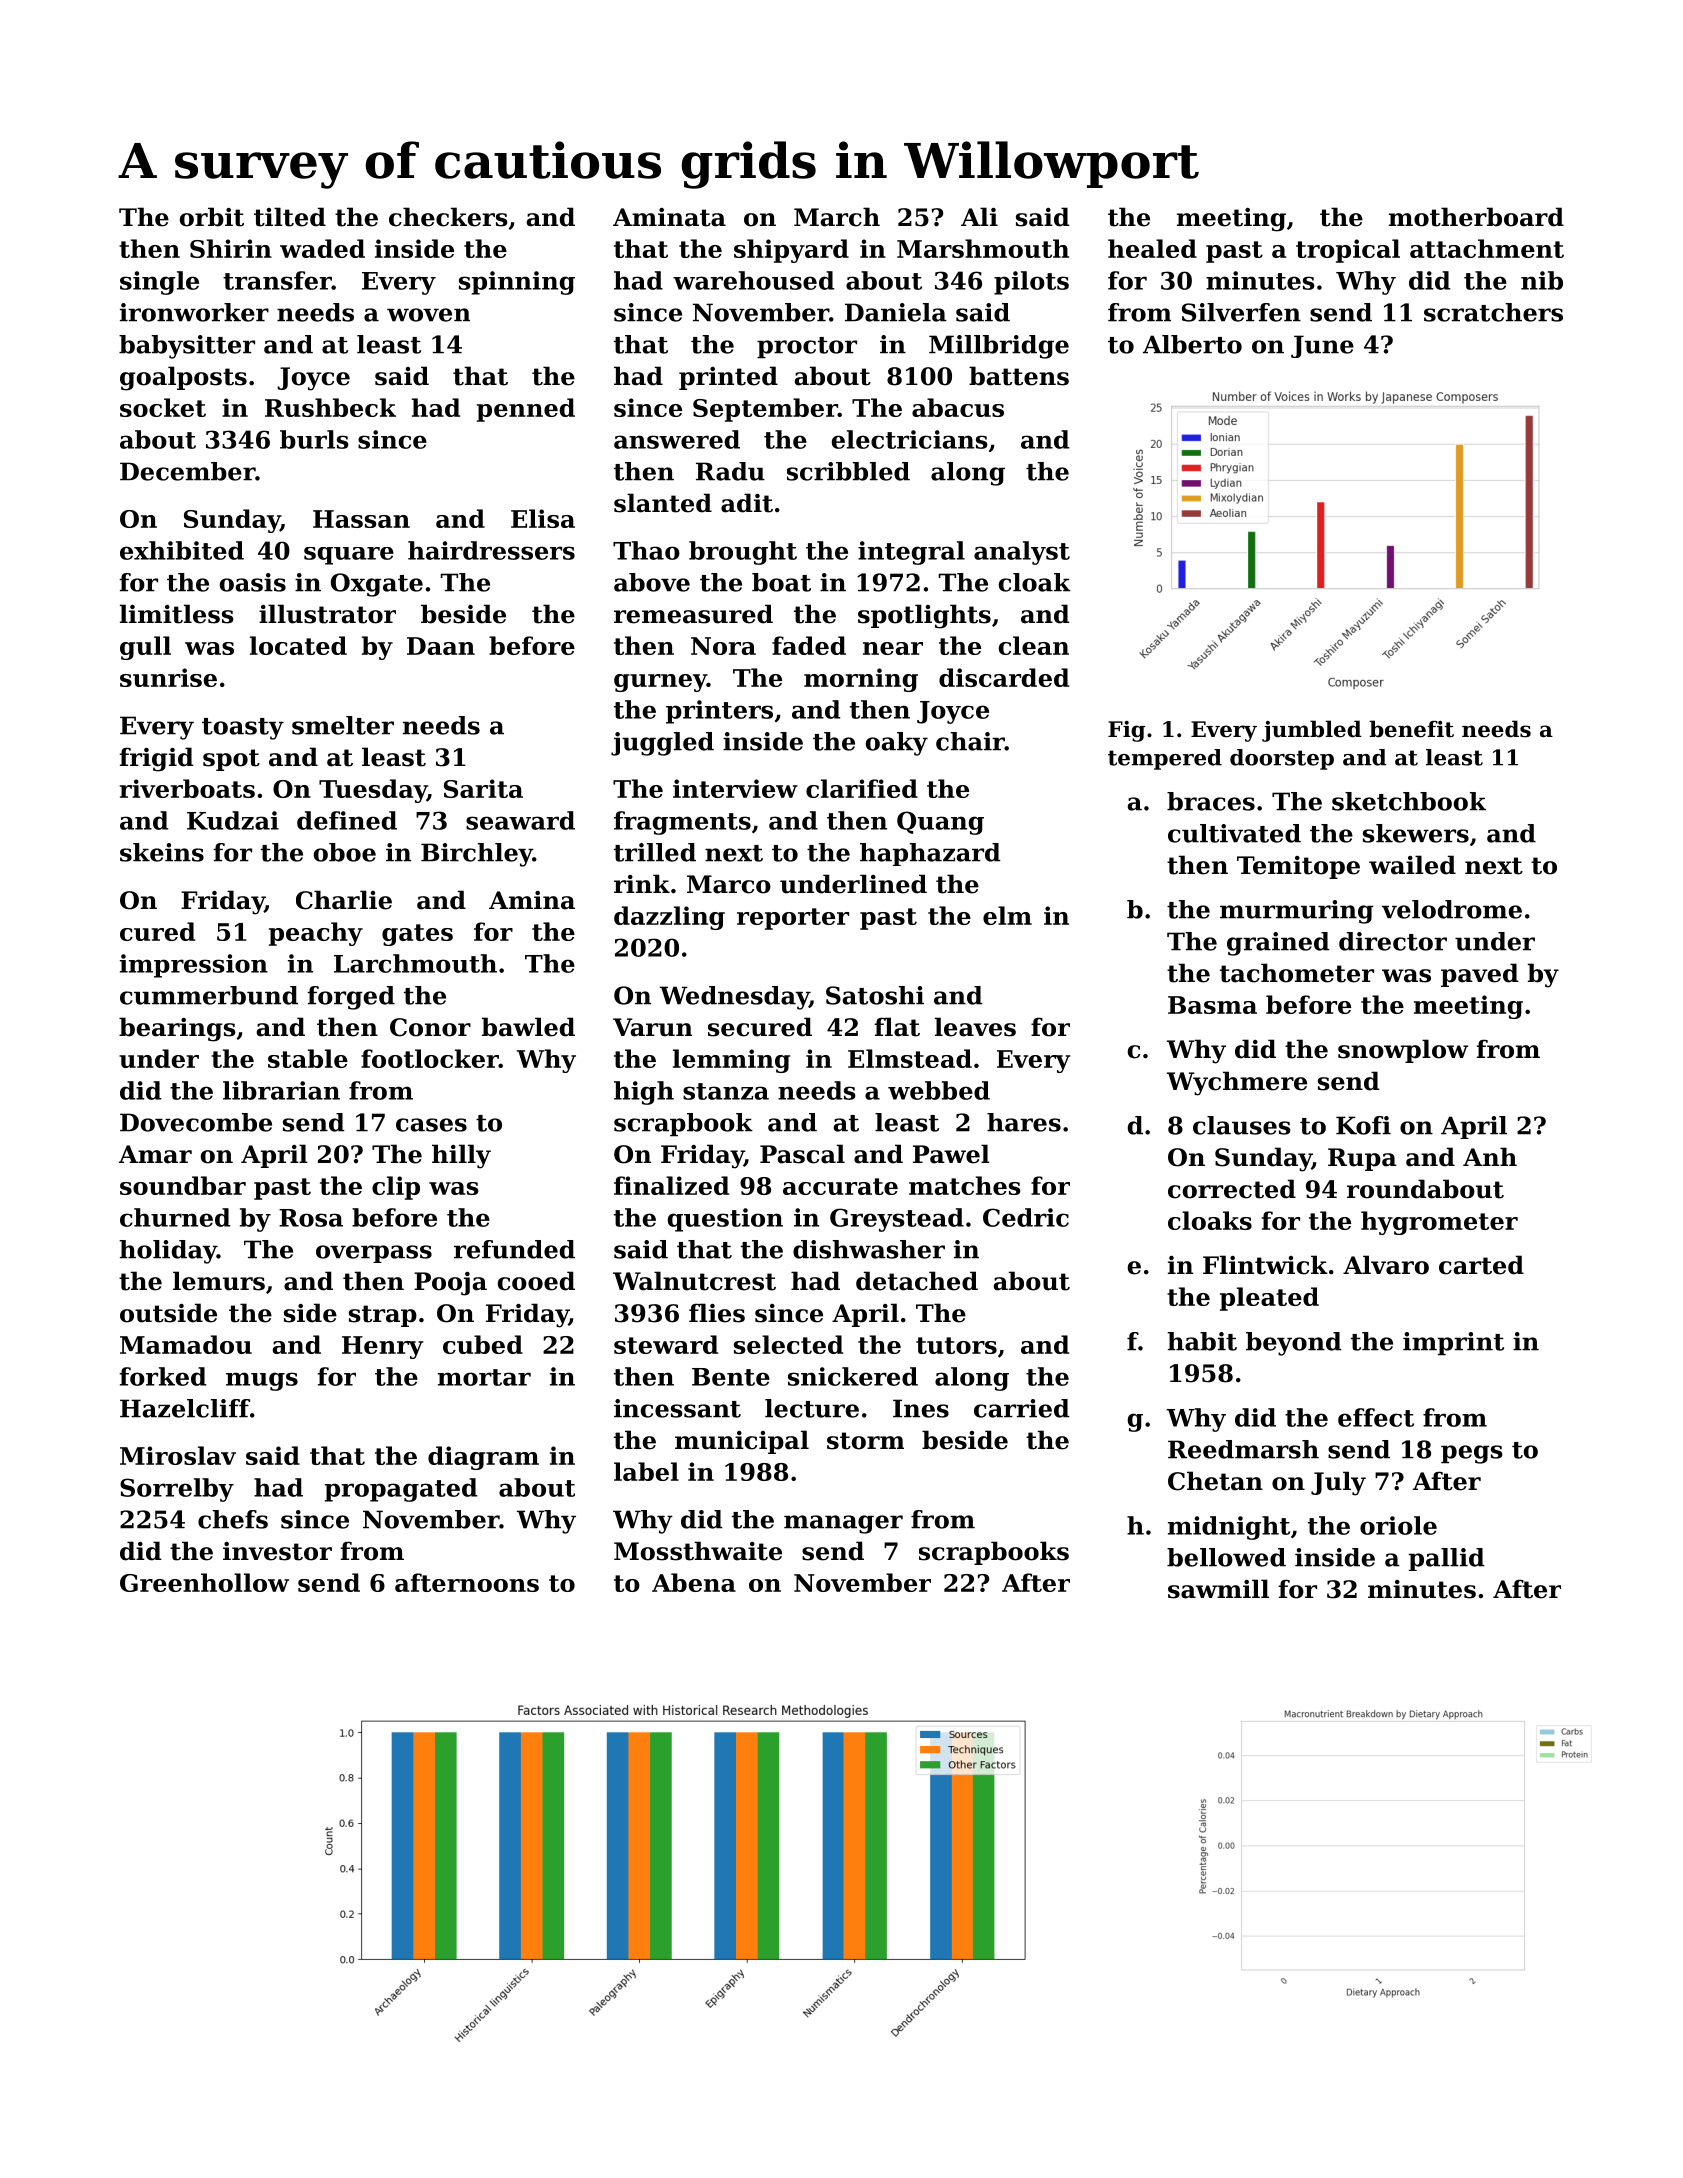  What do you see at coordinates (1411, 729) in the screenshot?
I see `benefit` at bounding box center [1411, 729].
